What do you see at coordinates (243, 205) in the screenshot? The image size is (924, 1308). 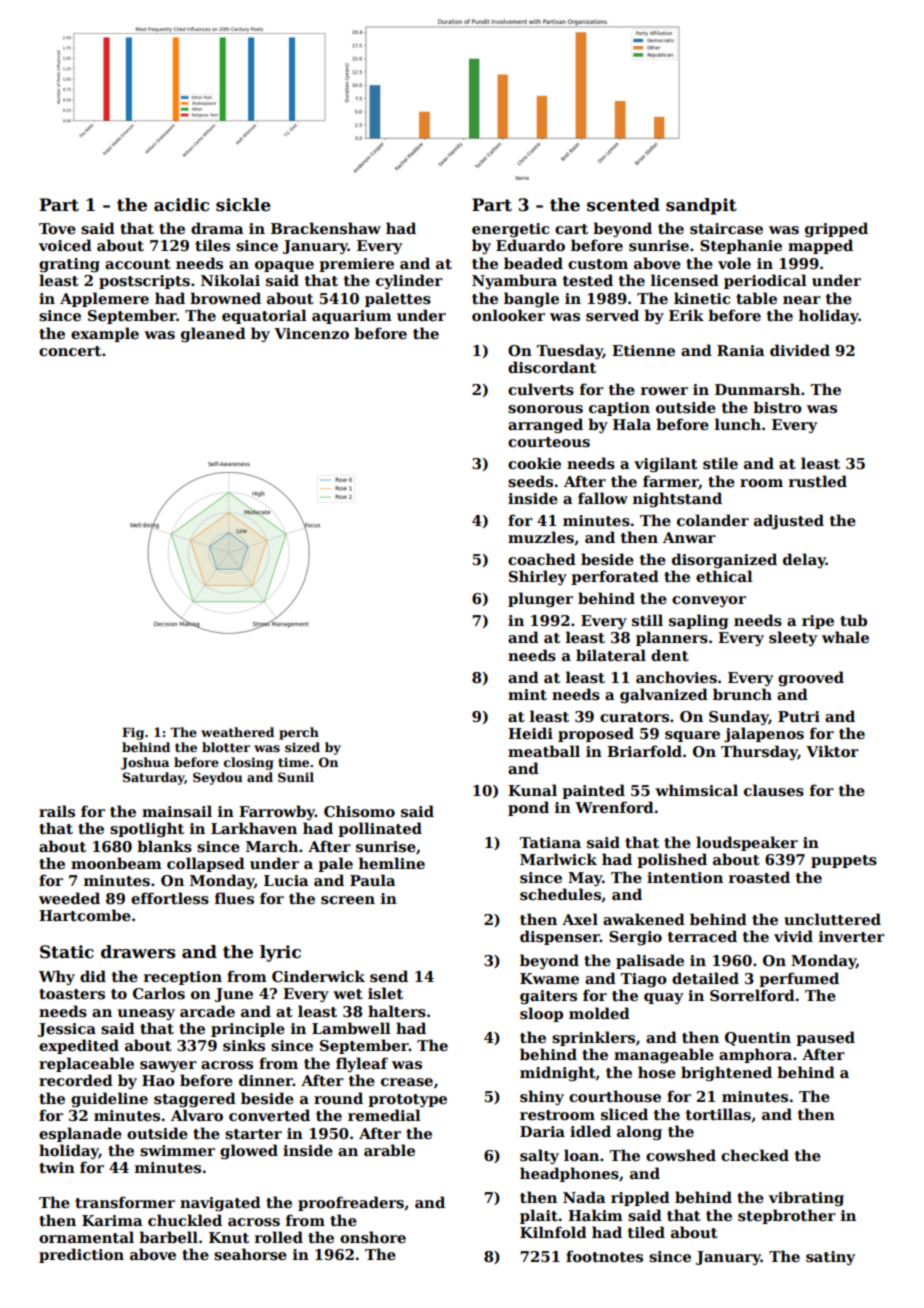 I see `sickle` at bounding box center [243, 205].
